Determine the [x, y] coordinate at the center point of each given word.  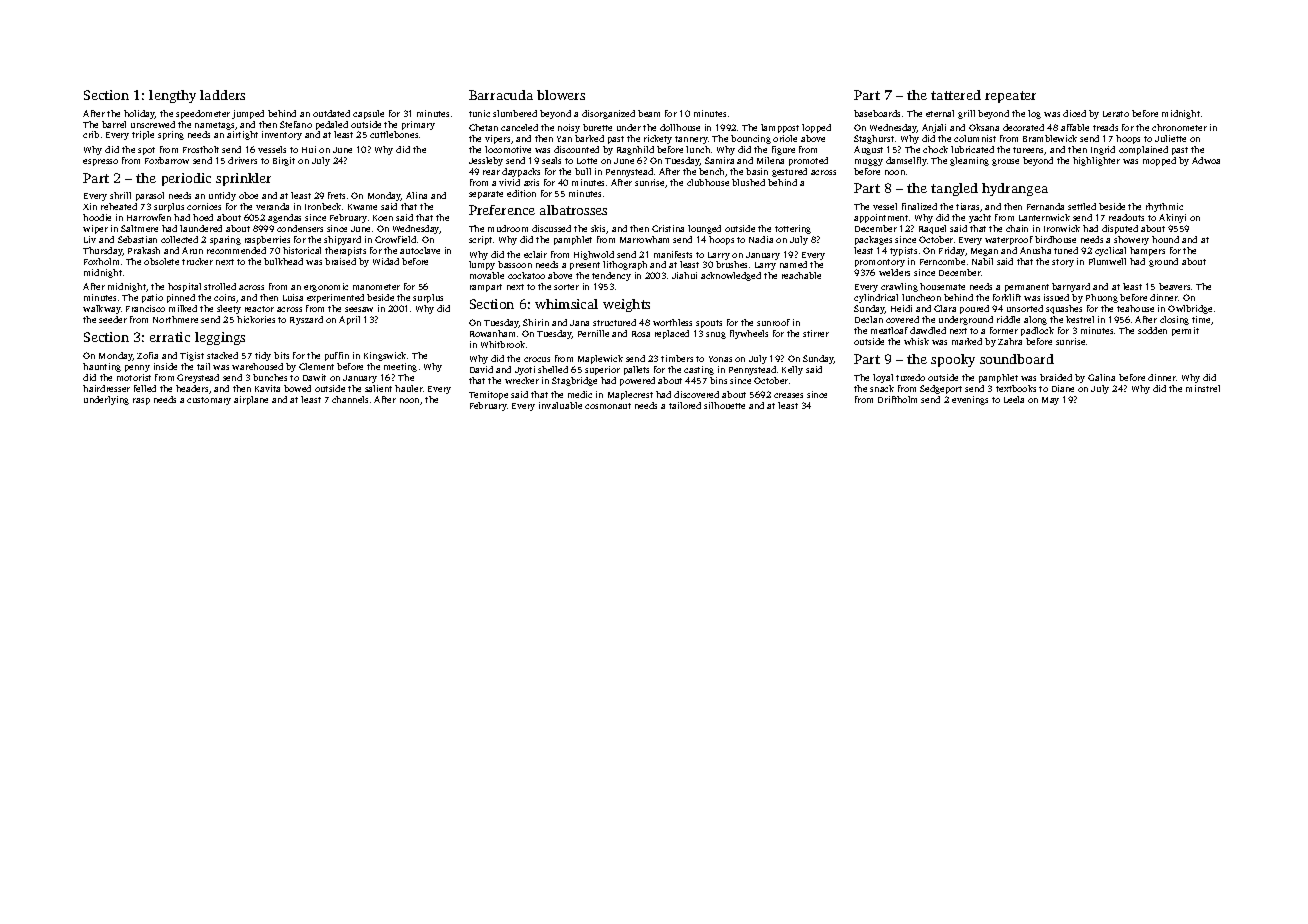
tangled [954, 189]
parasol [150, 196]
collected [179, 239]
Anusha [1035, 250]
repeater [1010, 97]
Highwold [594, 255]
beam [649, 113]
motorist [134, 377]
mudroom [508, 228]
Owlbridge [1190, 309]
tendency [611, 276]
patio [152, 298]
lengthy [172, 96]
